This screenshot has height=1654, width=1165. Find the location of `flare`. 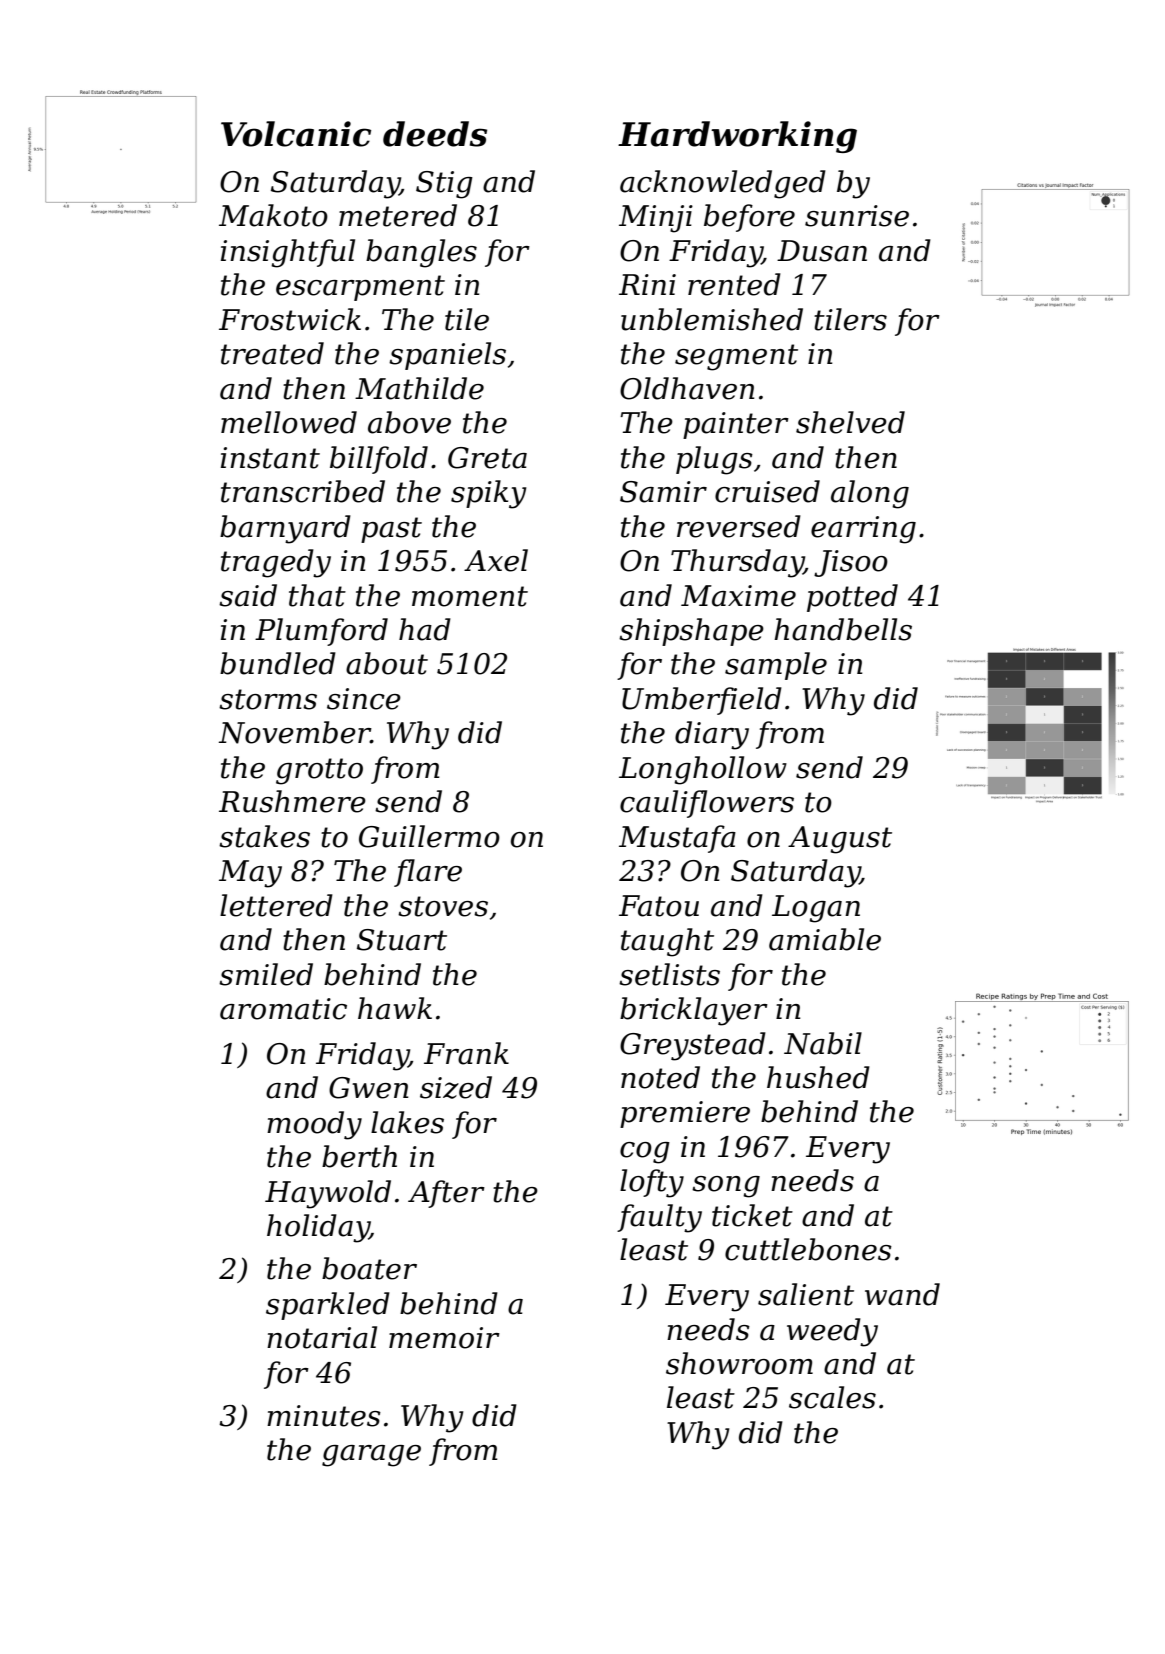

flare is located at coordinates (428, 873).
